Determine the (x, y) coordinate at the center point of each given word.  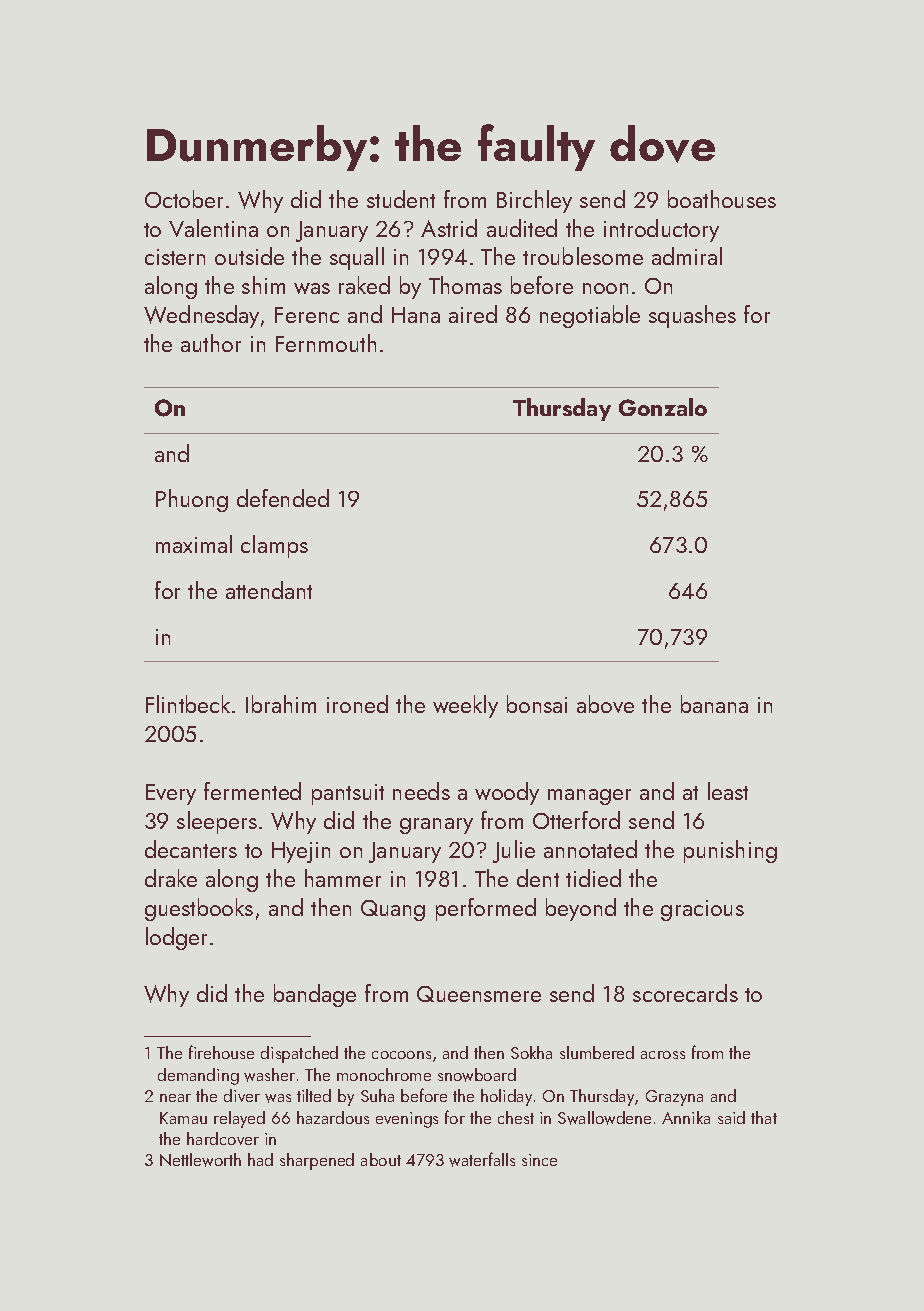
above (605, 704)
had (260, 1159)
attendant (269, 590)
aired (473, 314)
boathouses (722, 199)
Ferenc (307, 315)
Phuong (192, 500)
